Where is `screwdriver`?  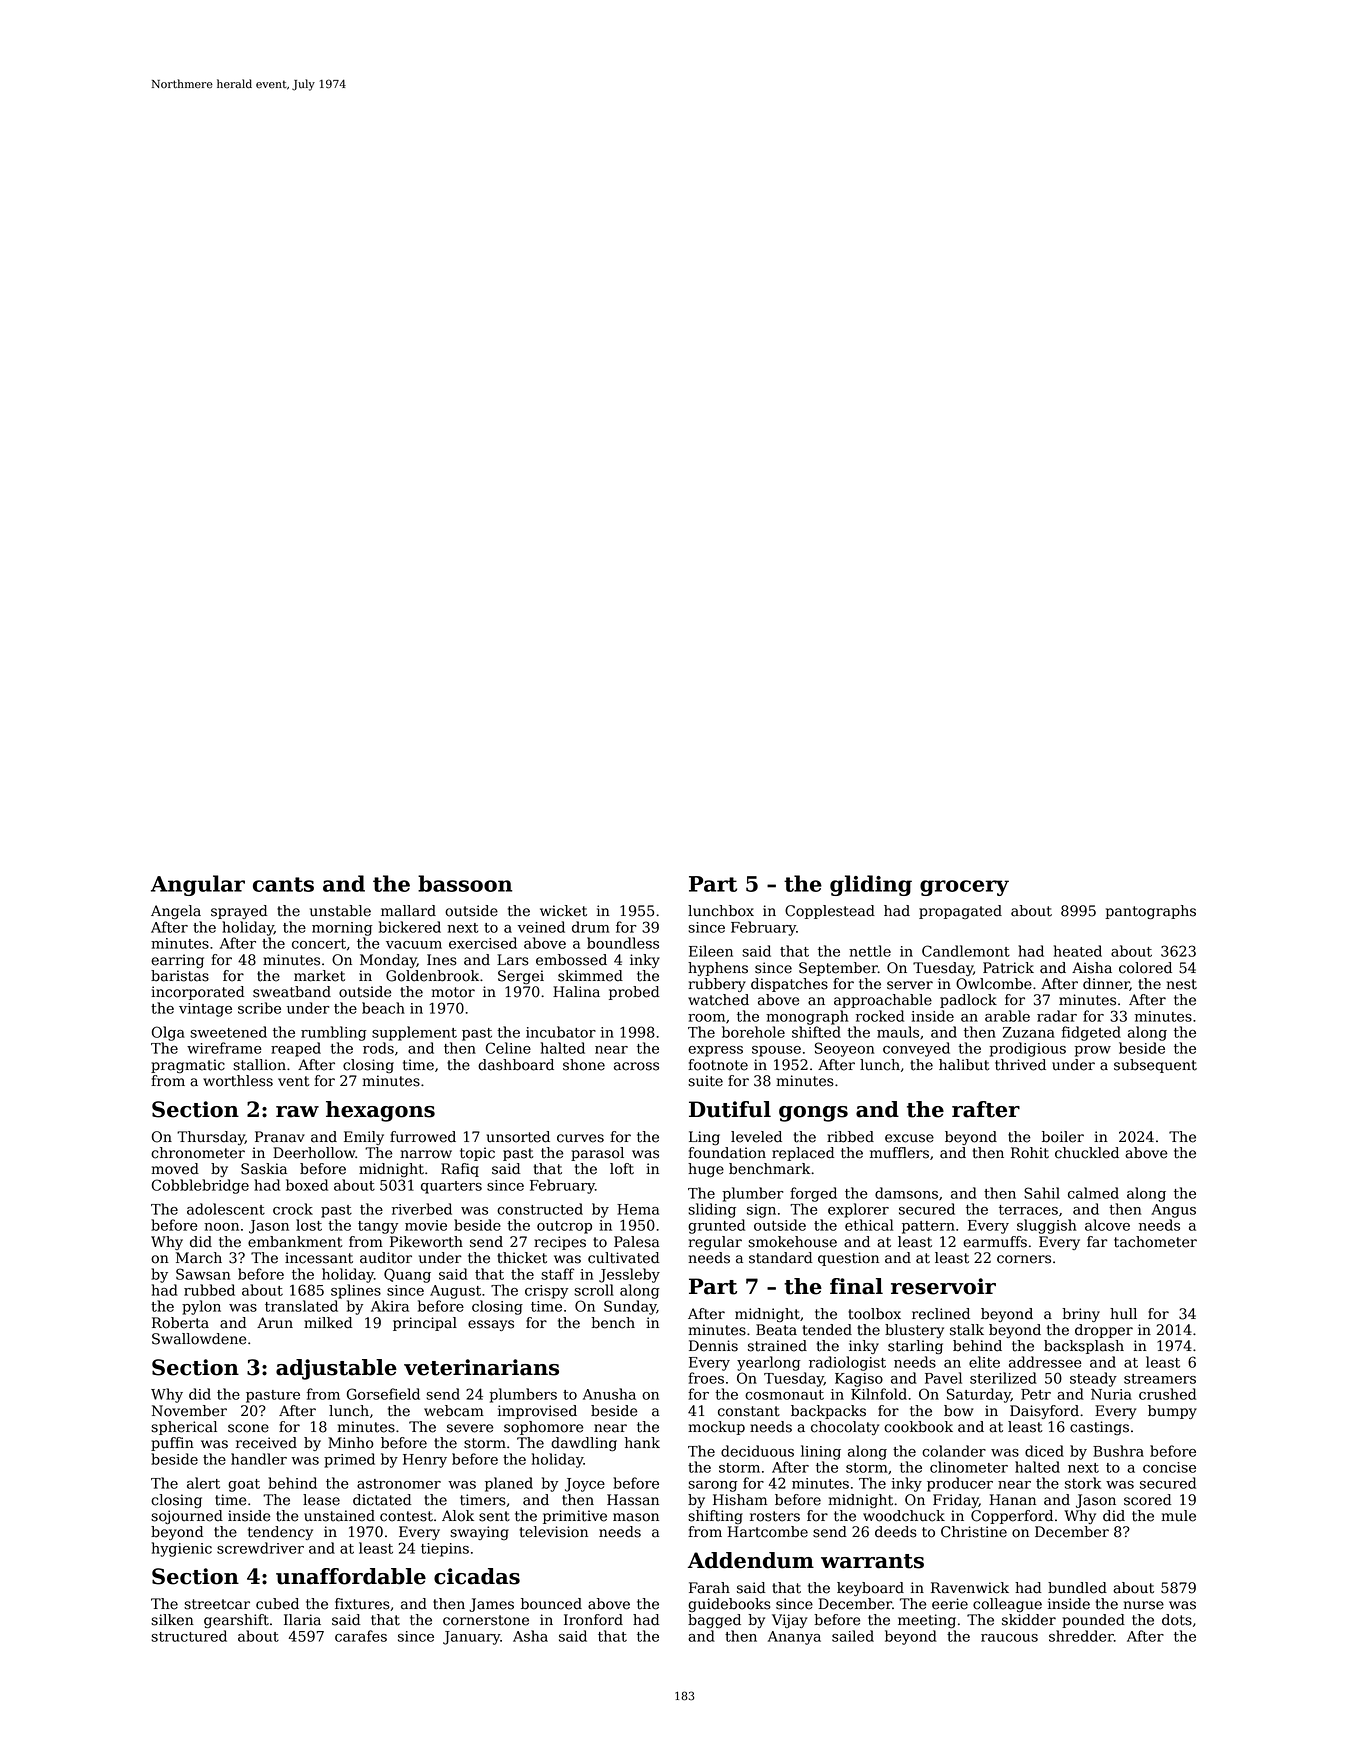 screwdriver is located at coordinates (260, 1548).
